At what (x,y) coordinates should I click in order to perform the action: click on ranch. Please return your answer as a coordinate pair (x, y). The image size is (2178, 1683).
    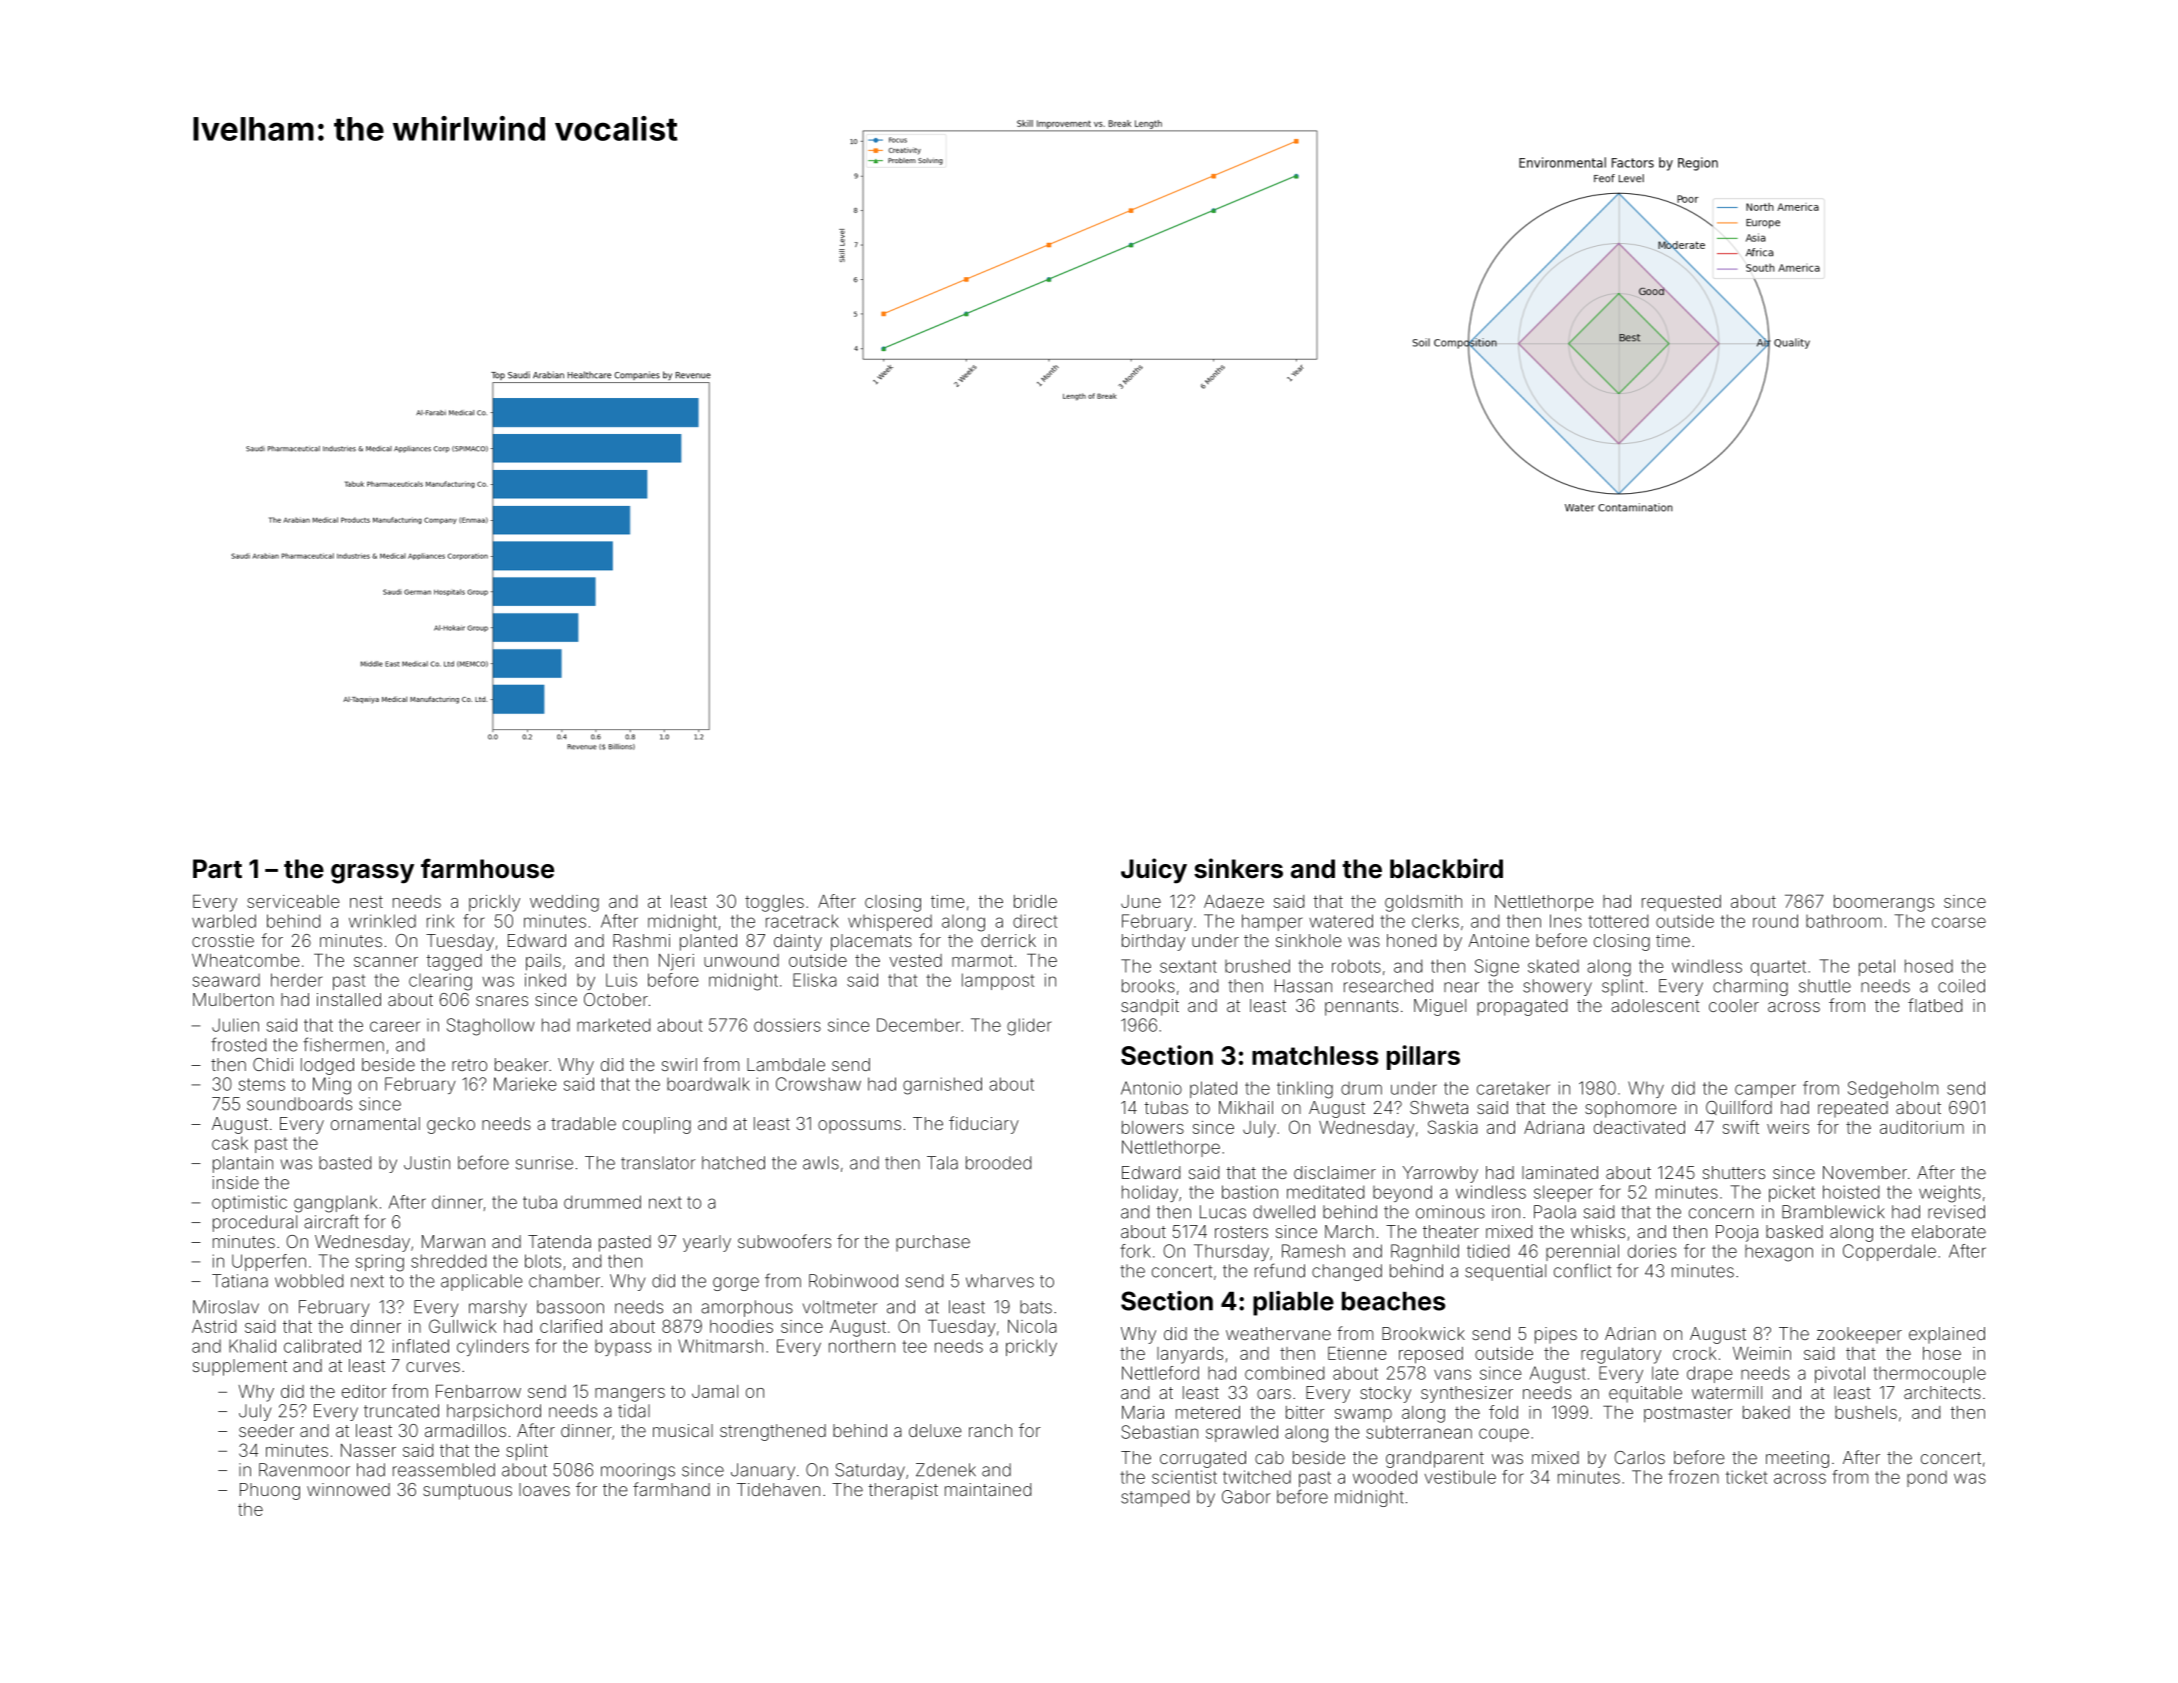
    Looking at the image, I should click on (990, 1430).
